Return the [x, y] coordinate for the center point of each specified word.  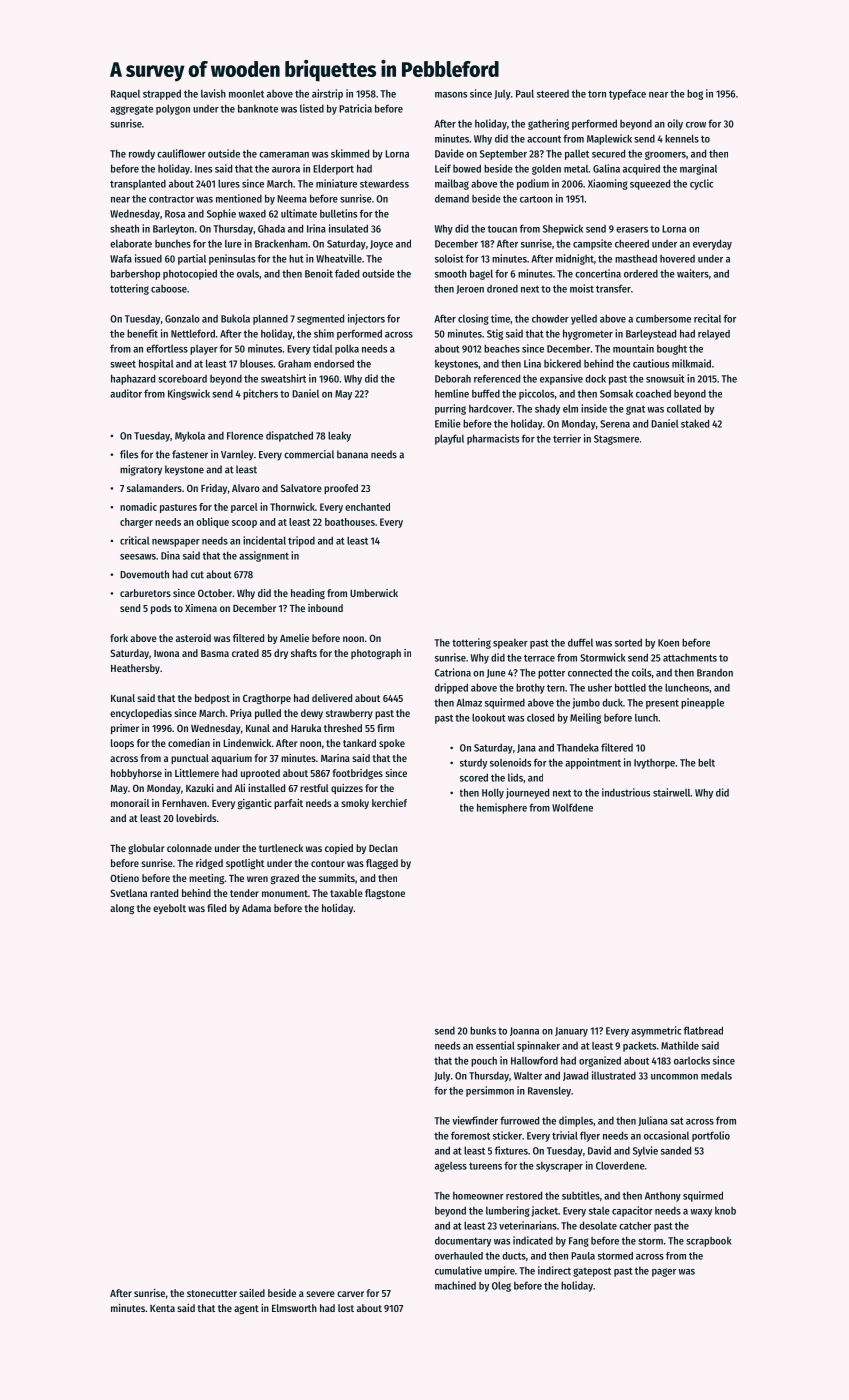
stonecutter [212, 1293]
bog [695, 94]
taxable [346, 893]
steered [553, 94]
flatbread [703, 1030]
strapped [162, 94]
